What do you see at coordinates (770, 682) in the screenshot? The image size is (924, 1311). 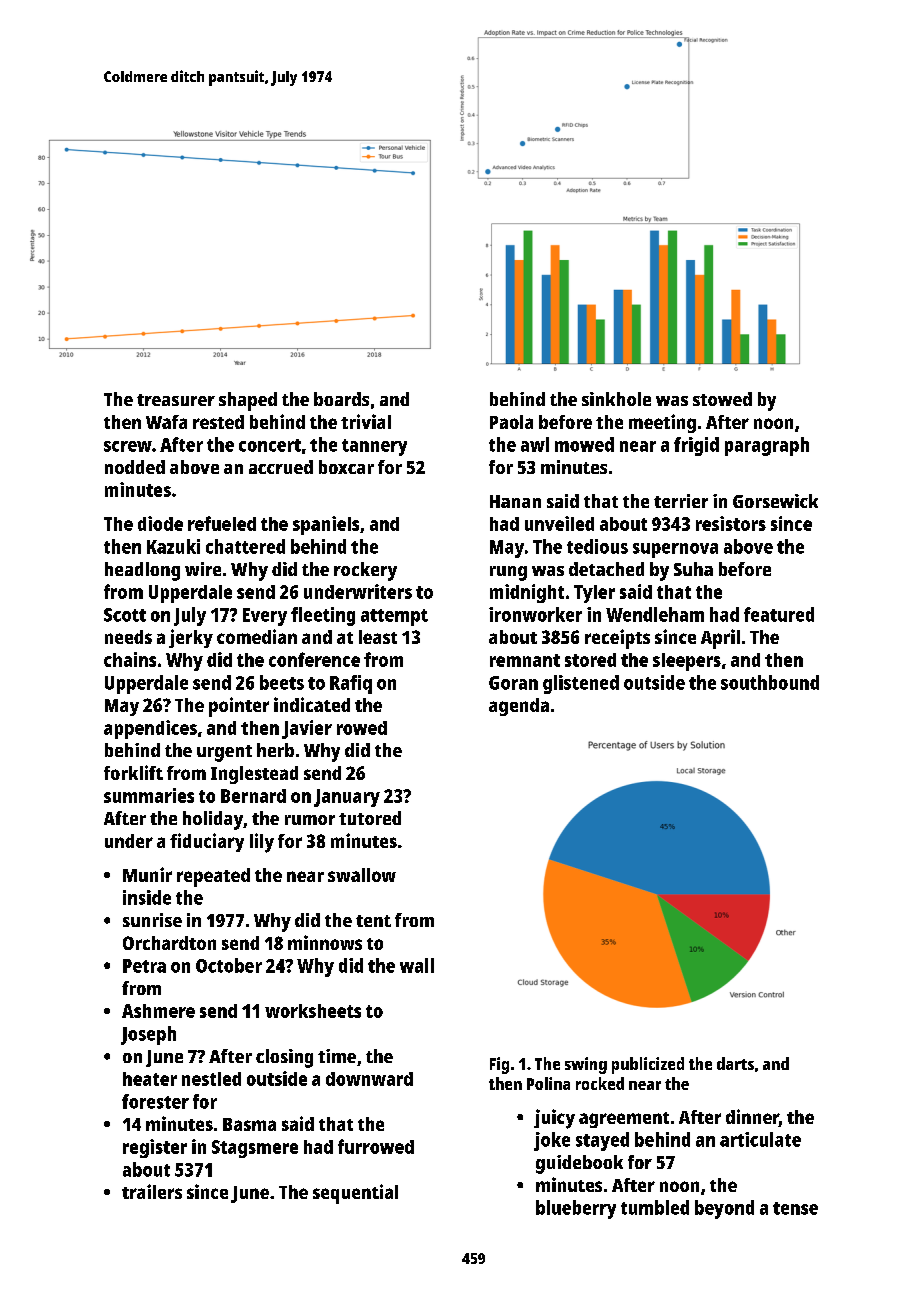 I see `southbound` at bounding box center [770, 682].
